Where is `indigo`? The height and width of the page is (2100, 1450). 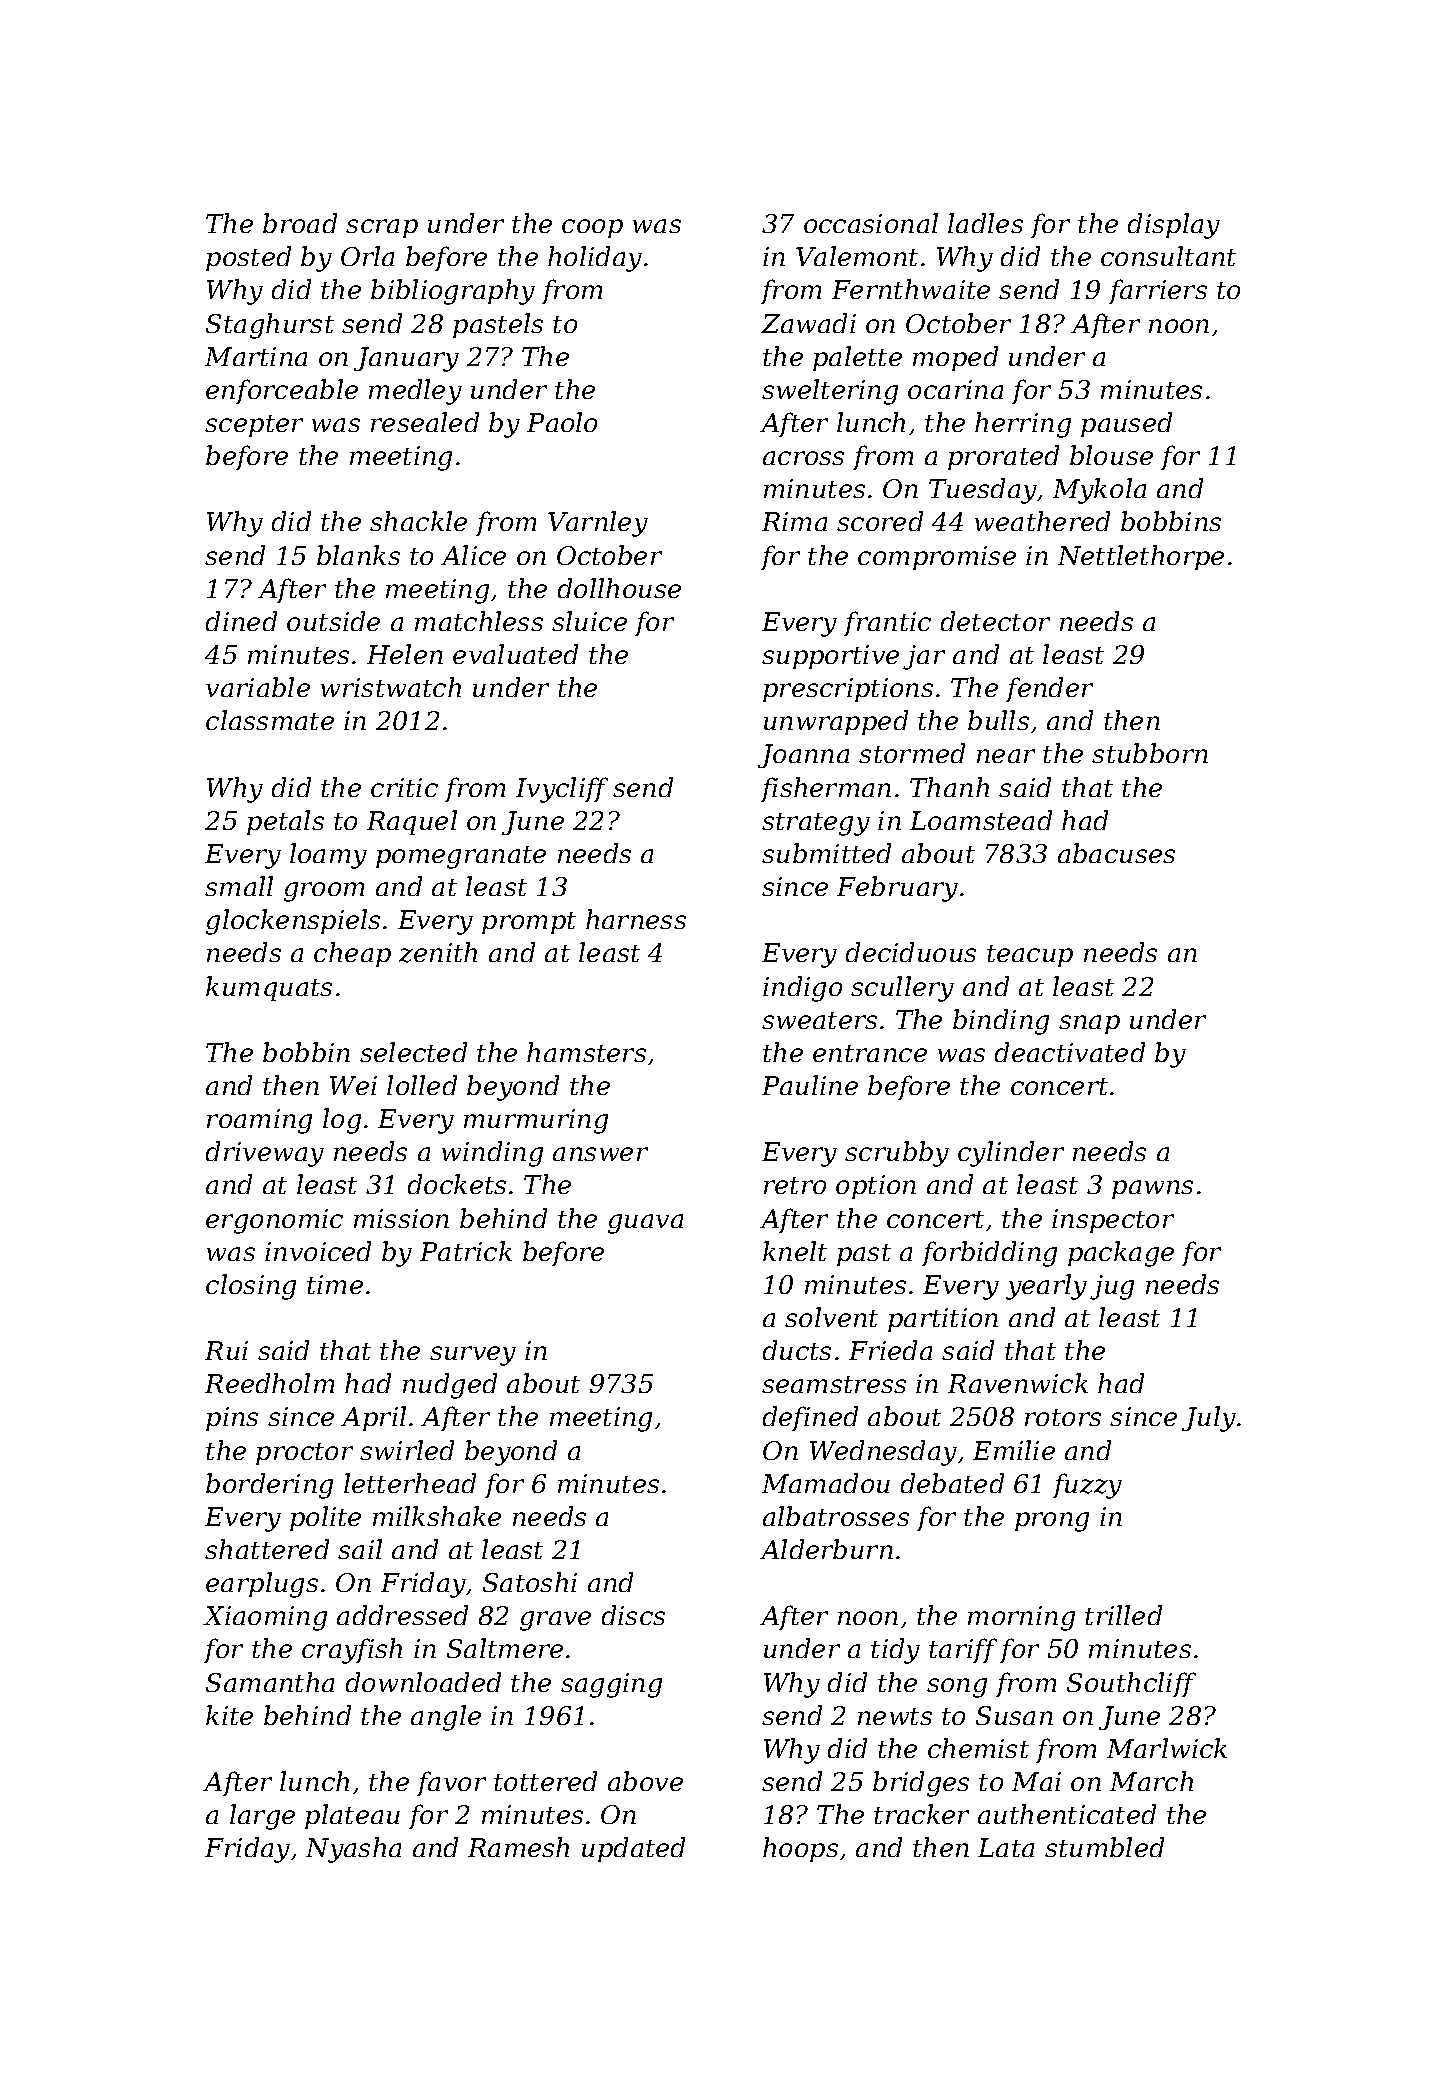 indigo is located at coordinates (802, 989).
